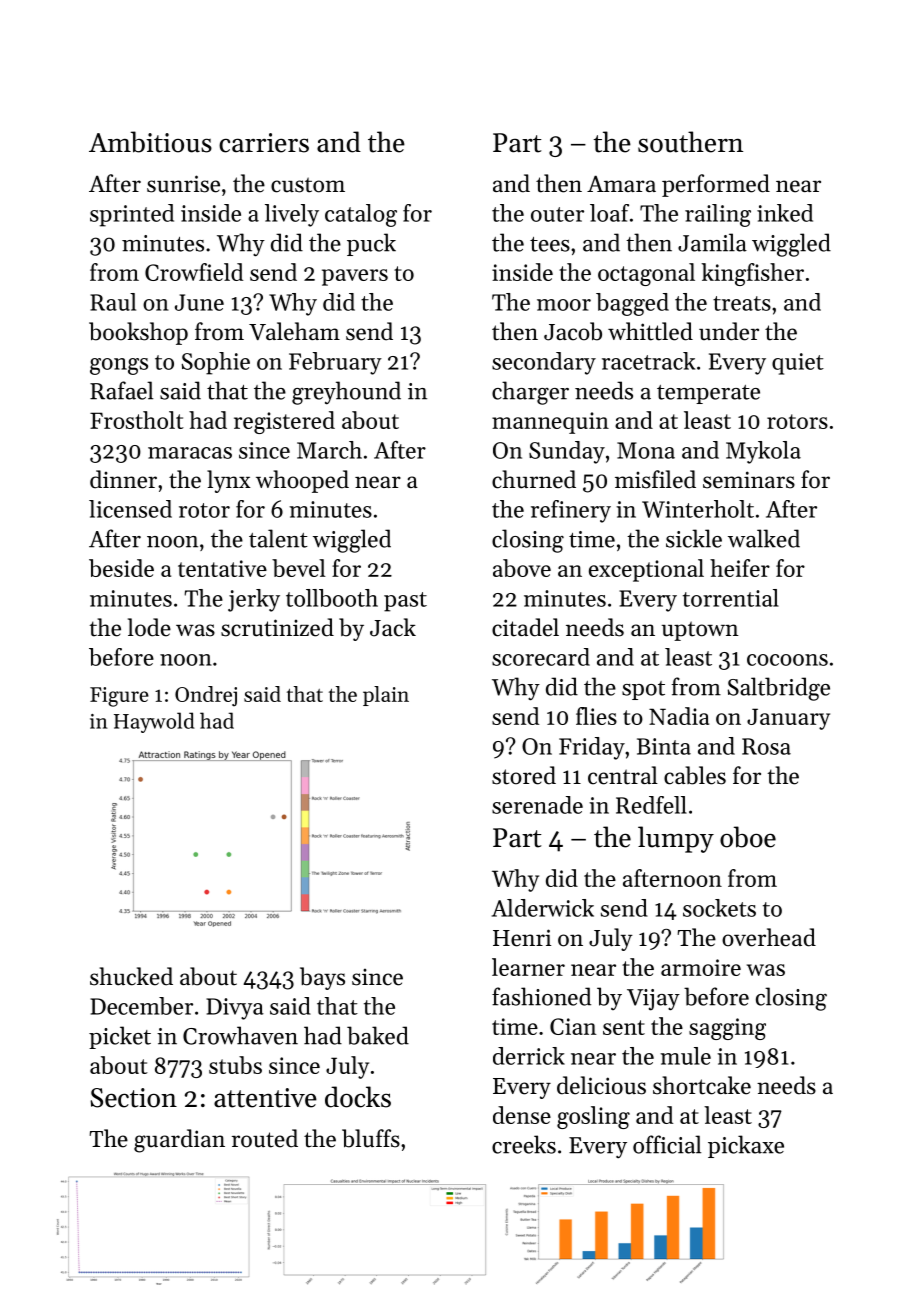 The width and height of the screenshot is (924, 1311). What do you see at coordinates (265, 1138) in the screenshot?
I see `routed` at bounding box center [265, 1138].
